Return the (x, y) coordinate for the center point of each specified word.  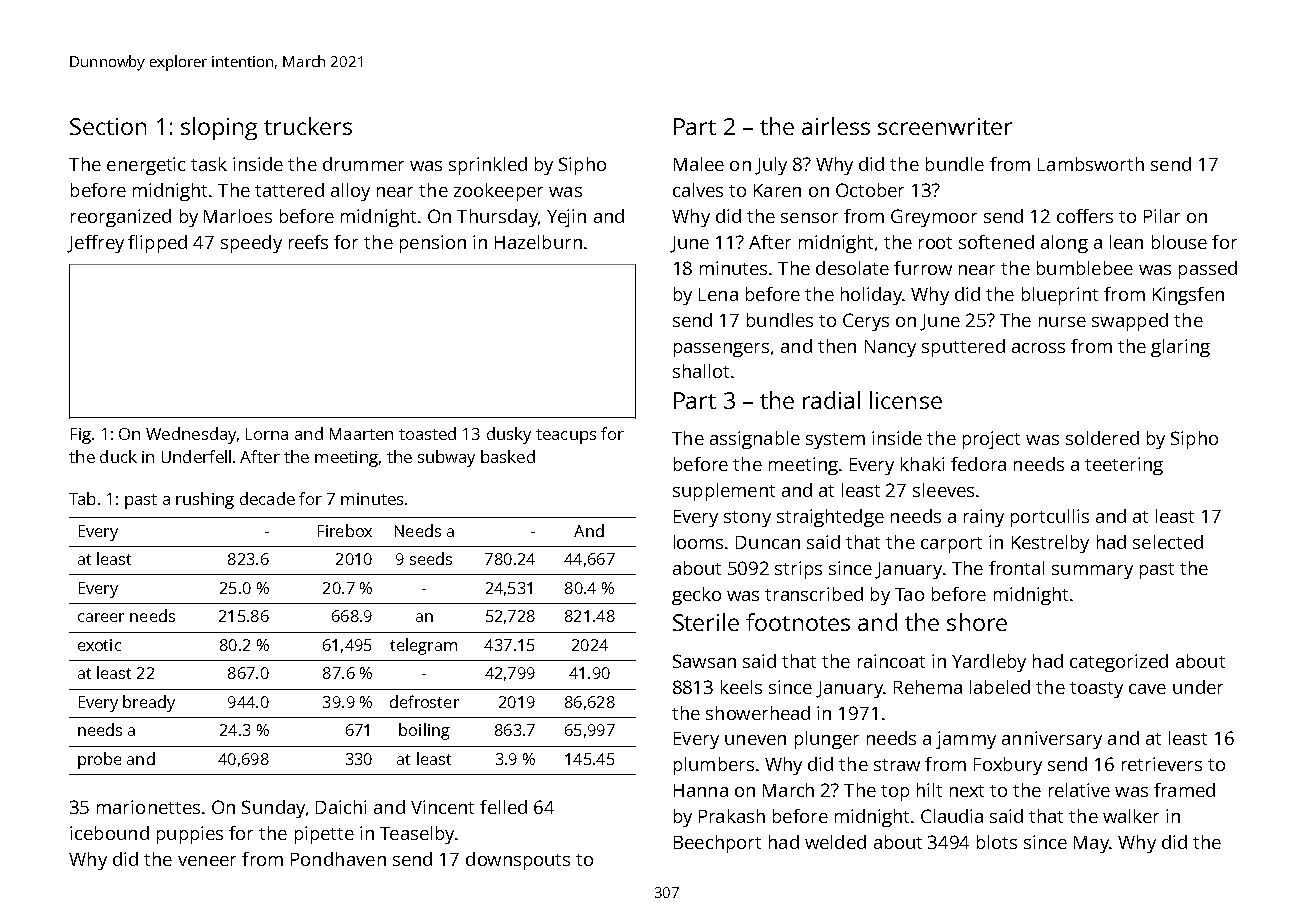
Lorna (267, 434)
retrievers (1162, 764)
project (991, 440)
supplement (724, 492)
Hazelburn (538, 242)
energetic (146, 166)
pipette (324, 835)
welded (835, 842)
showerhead (758, 713)
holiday (871, 296)
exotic (99, 645)
